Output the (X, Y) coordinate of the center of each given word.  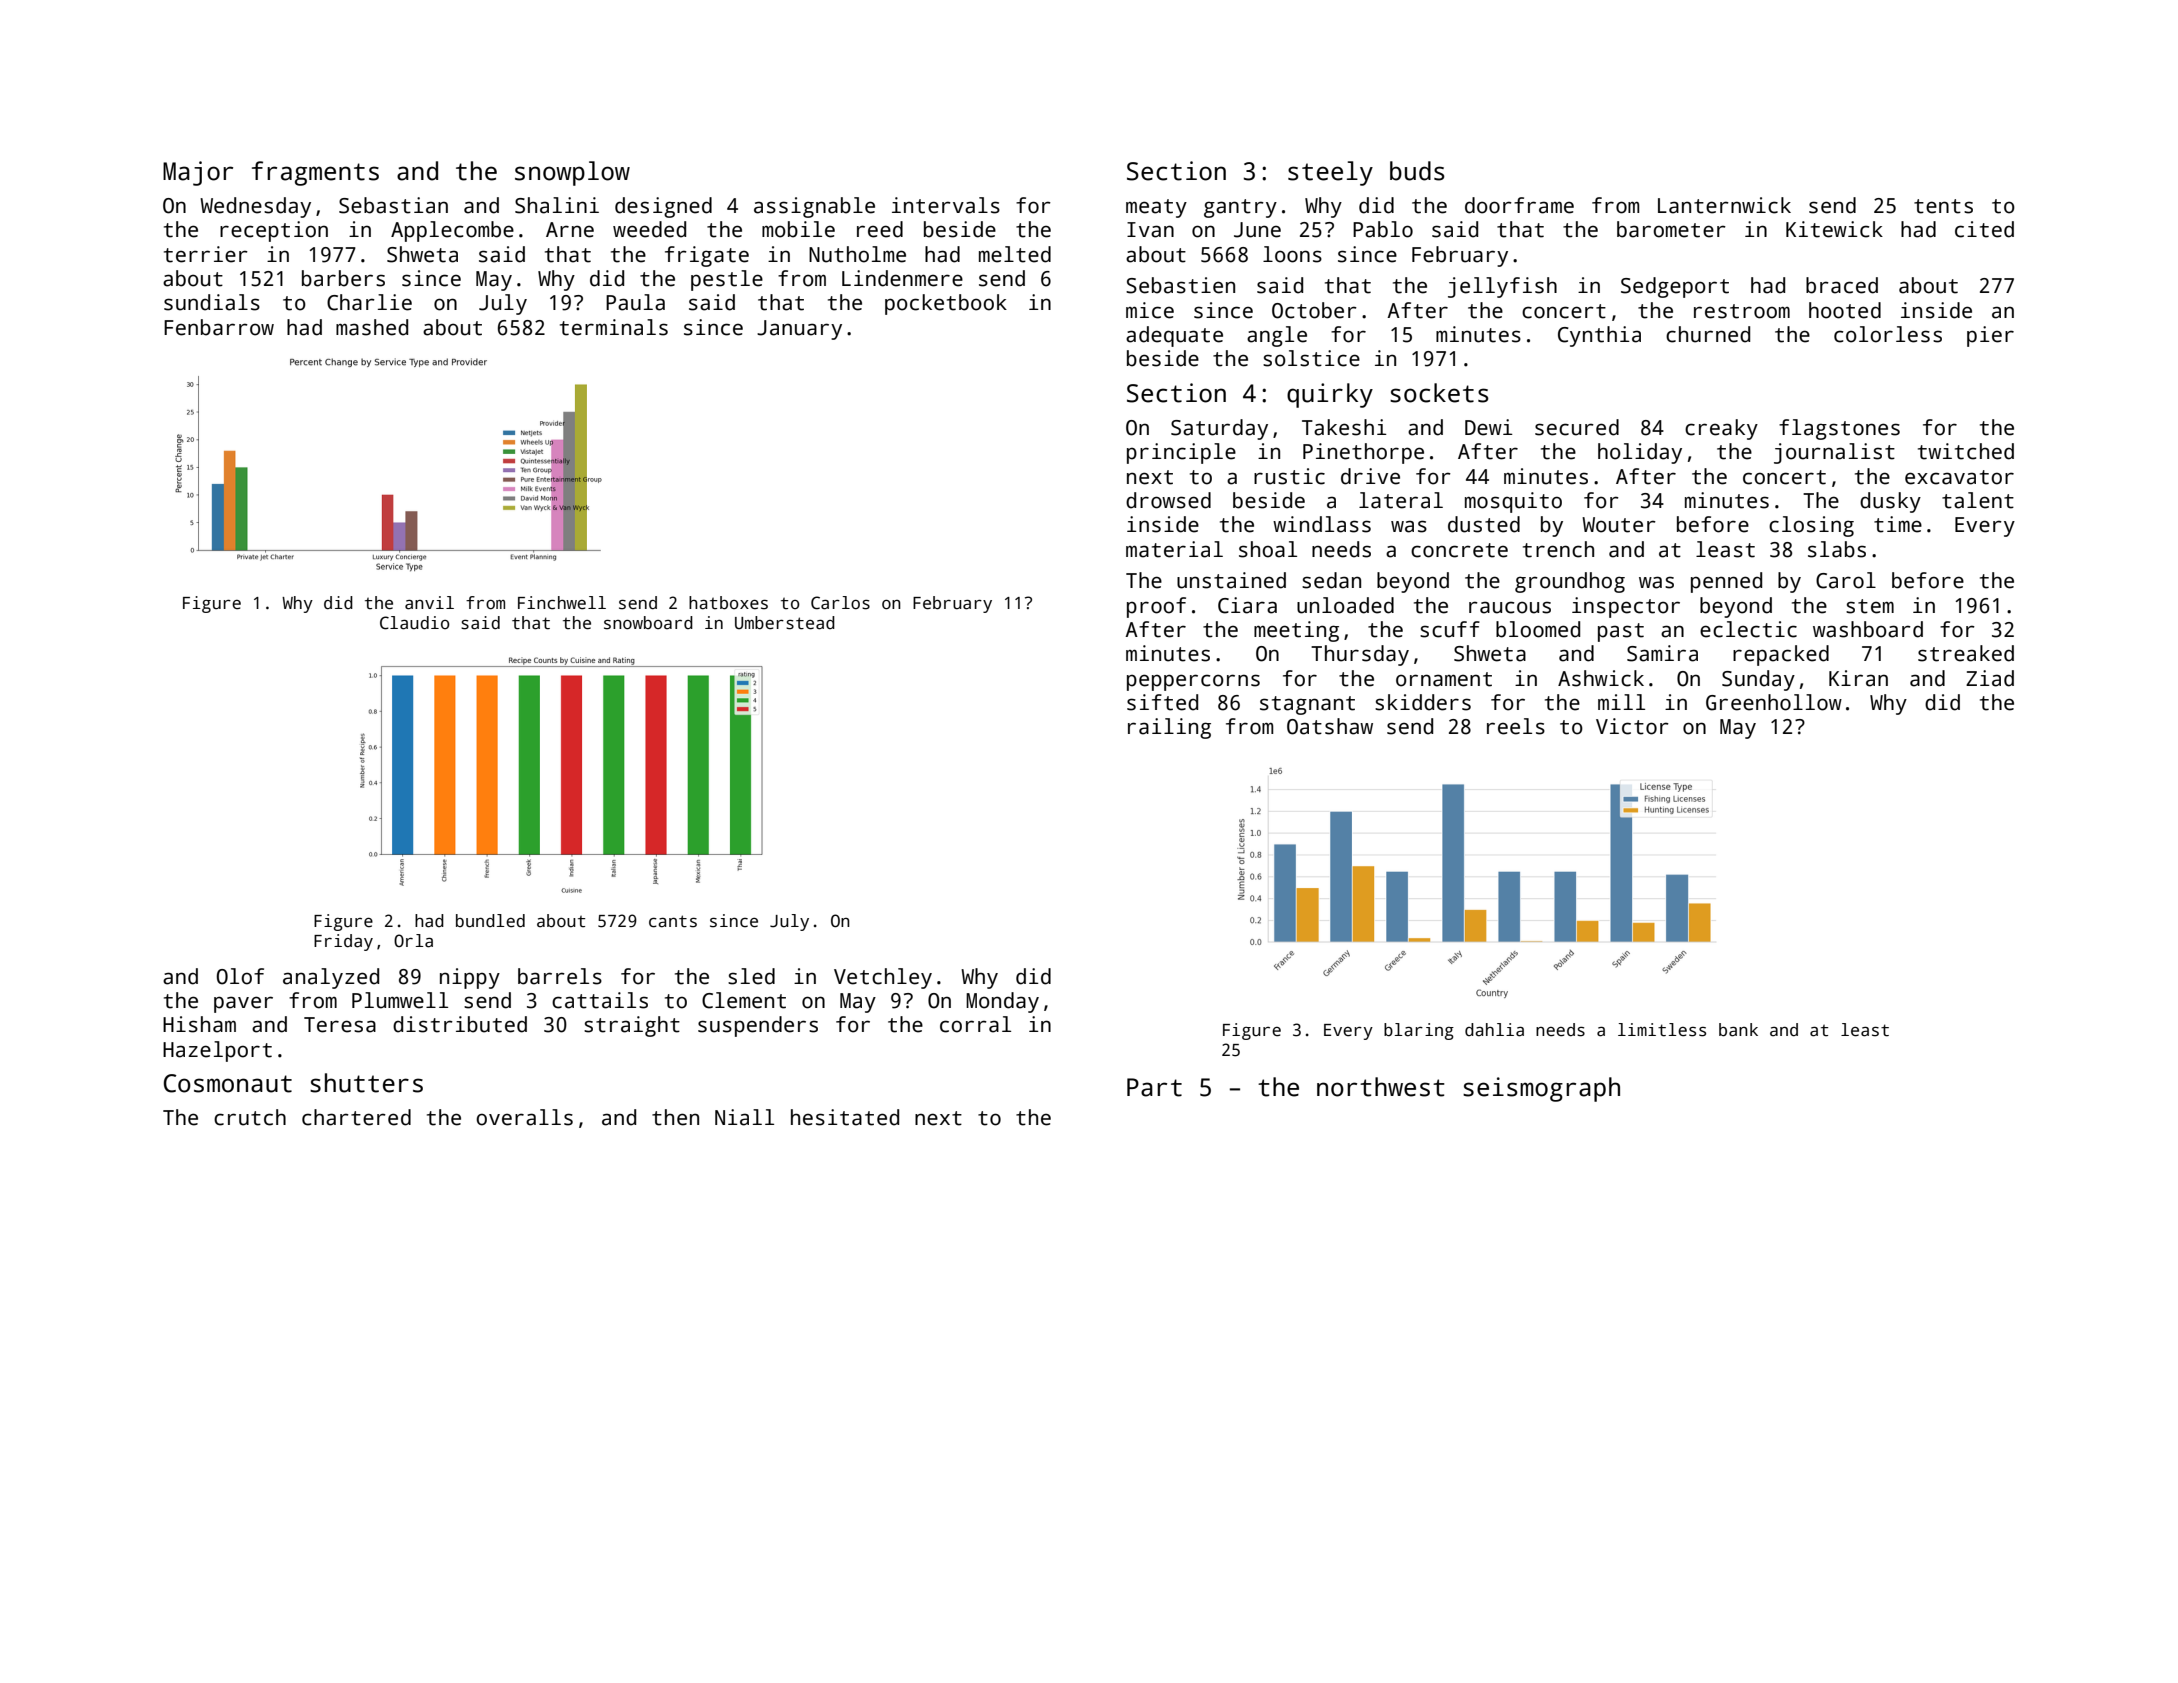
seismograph (1541, 1089)
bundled (490, 921)
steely (1330, 173)
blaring (1419, 1031)
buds (1417, 171)
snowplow (572, 173)
